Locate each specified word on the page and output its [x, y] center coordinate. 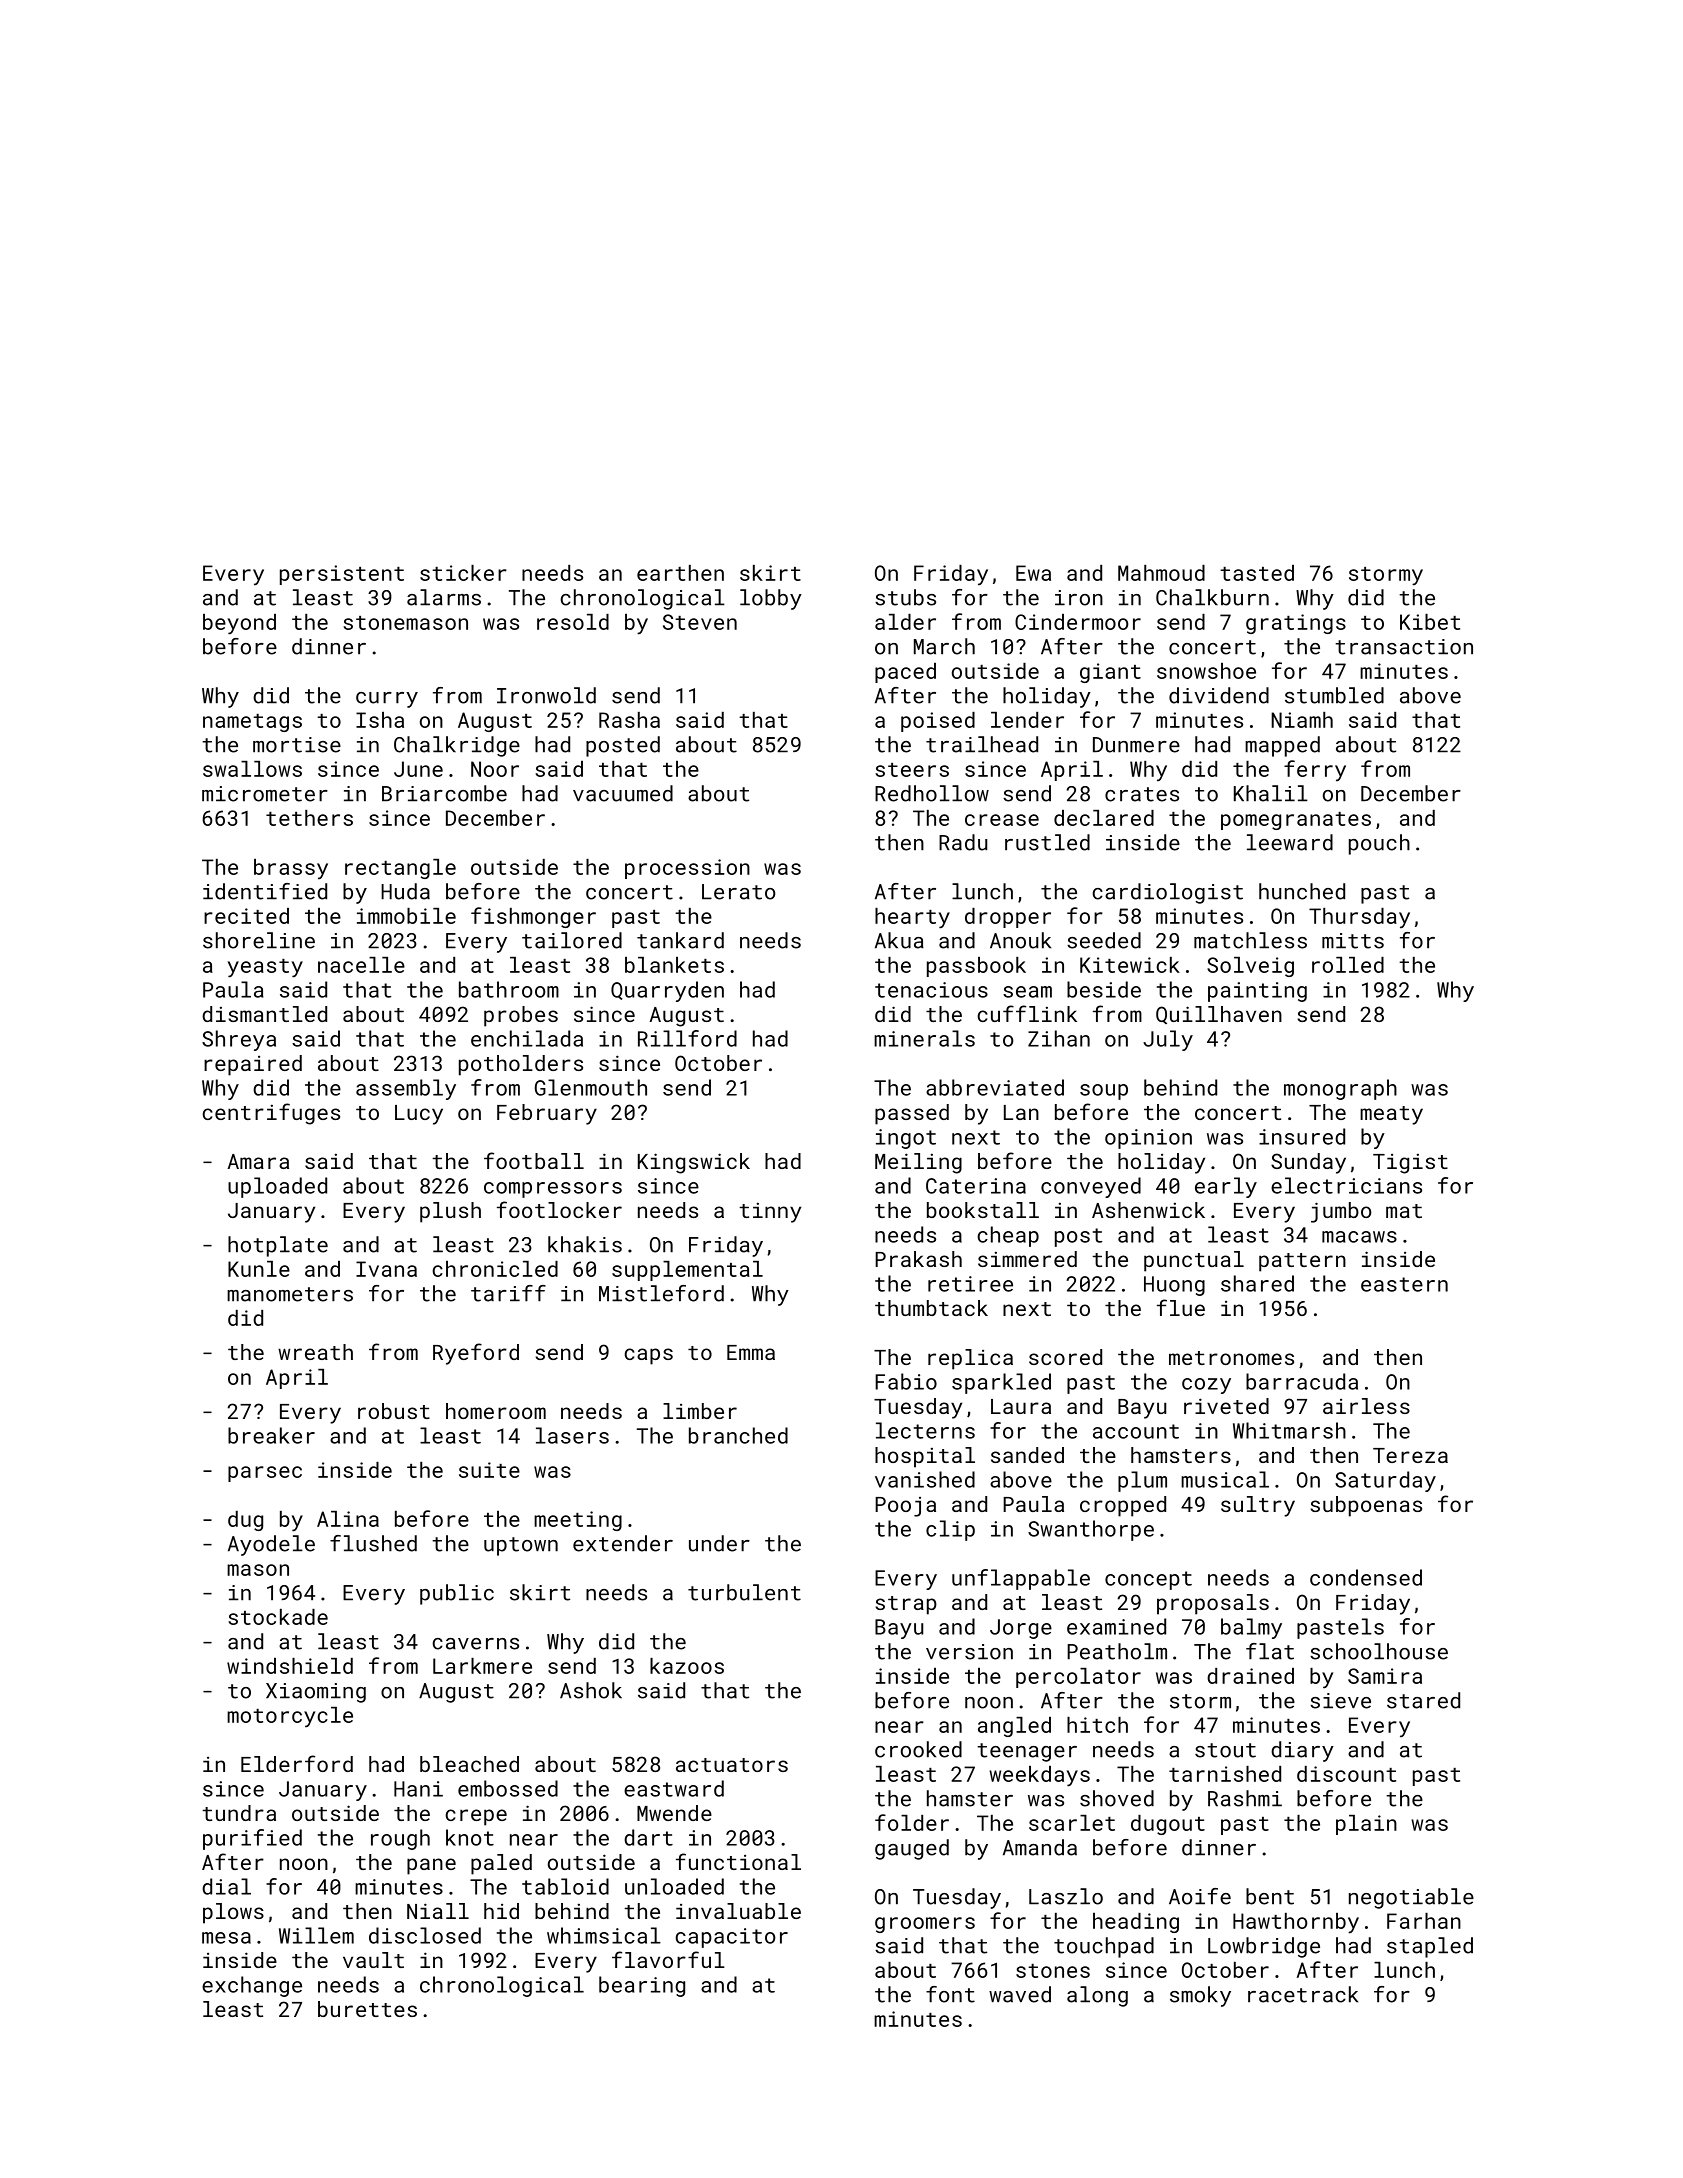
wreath [315, 1352]
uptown [521, 1546]
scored [1065, 1357]
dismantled [264, 1014]
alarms [444, 597]
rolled [1348, 965]
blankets [674, 965]
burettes [367, 2009]
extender [623, 1543]
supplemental [687, 1271]
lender [1027, 720]
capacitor [731, 1938]
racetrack [1303, 1994]
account [1136, 1431]
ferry [1315, 770]
